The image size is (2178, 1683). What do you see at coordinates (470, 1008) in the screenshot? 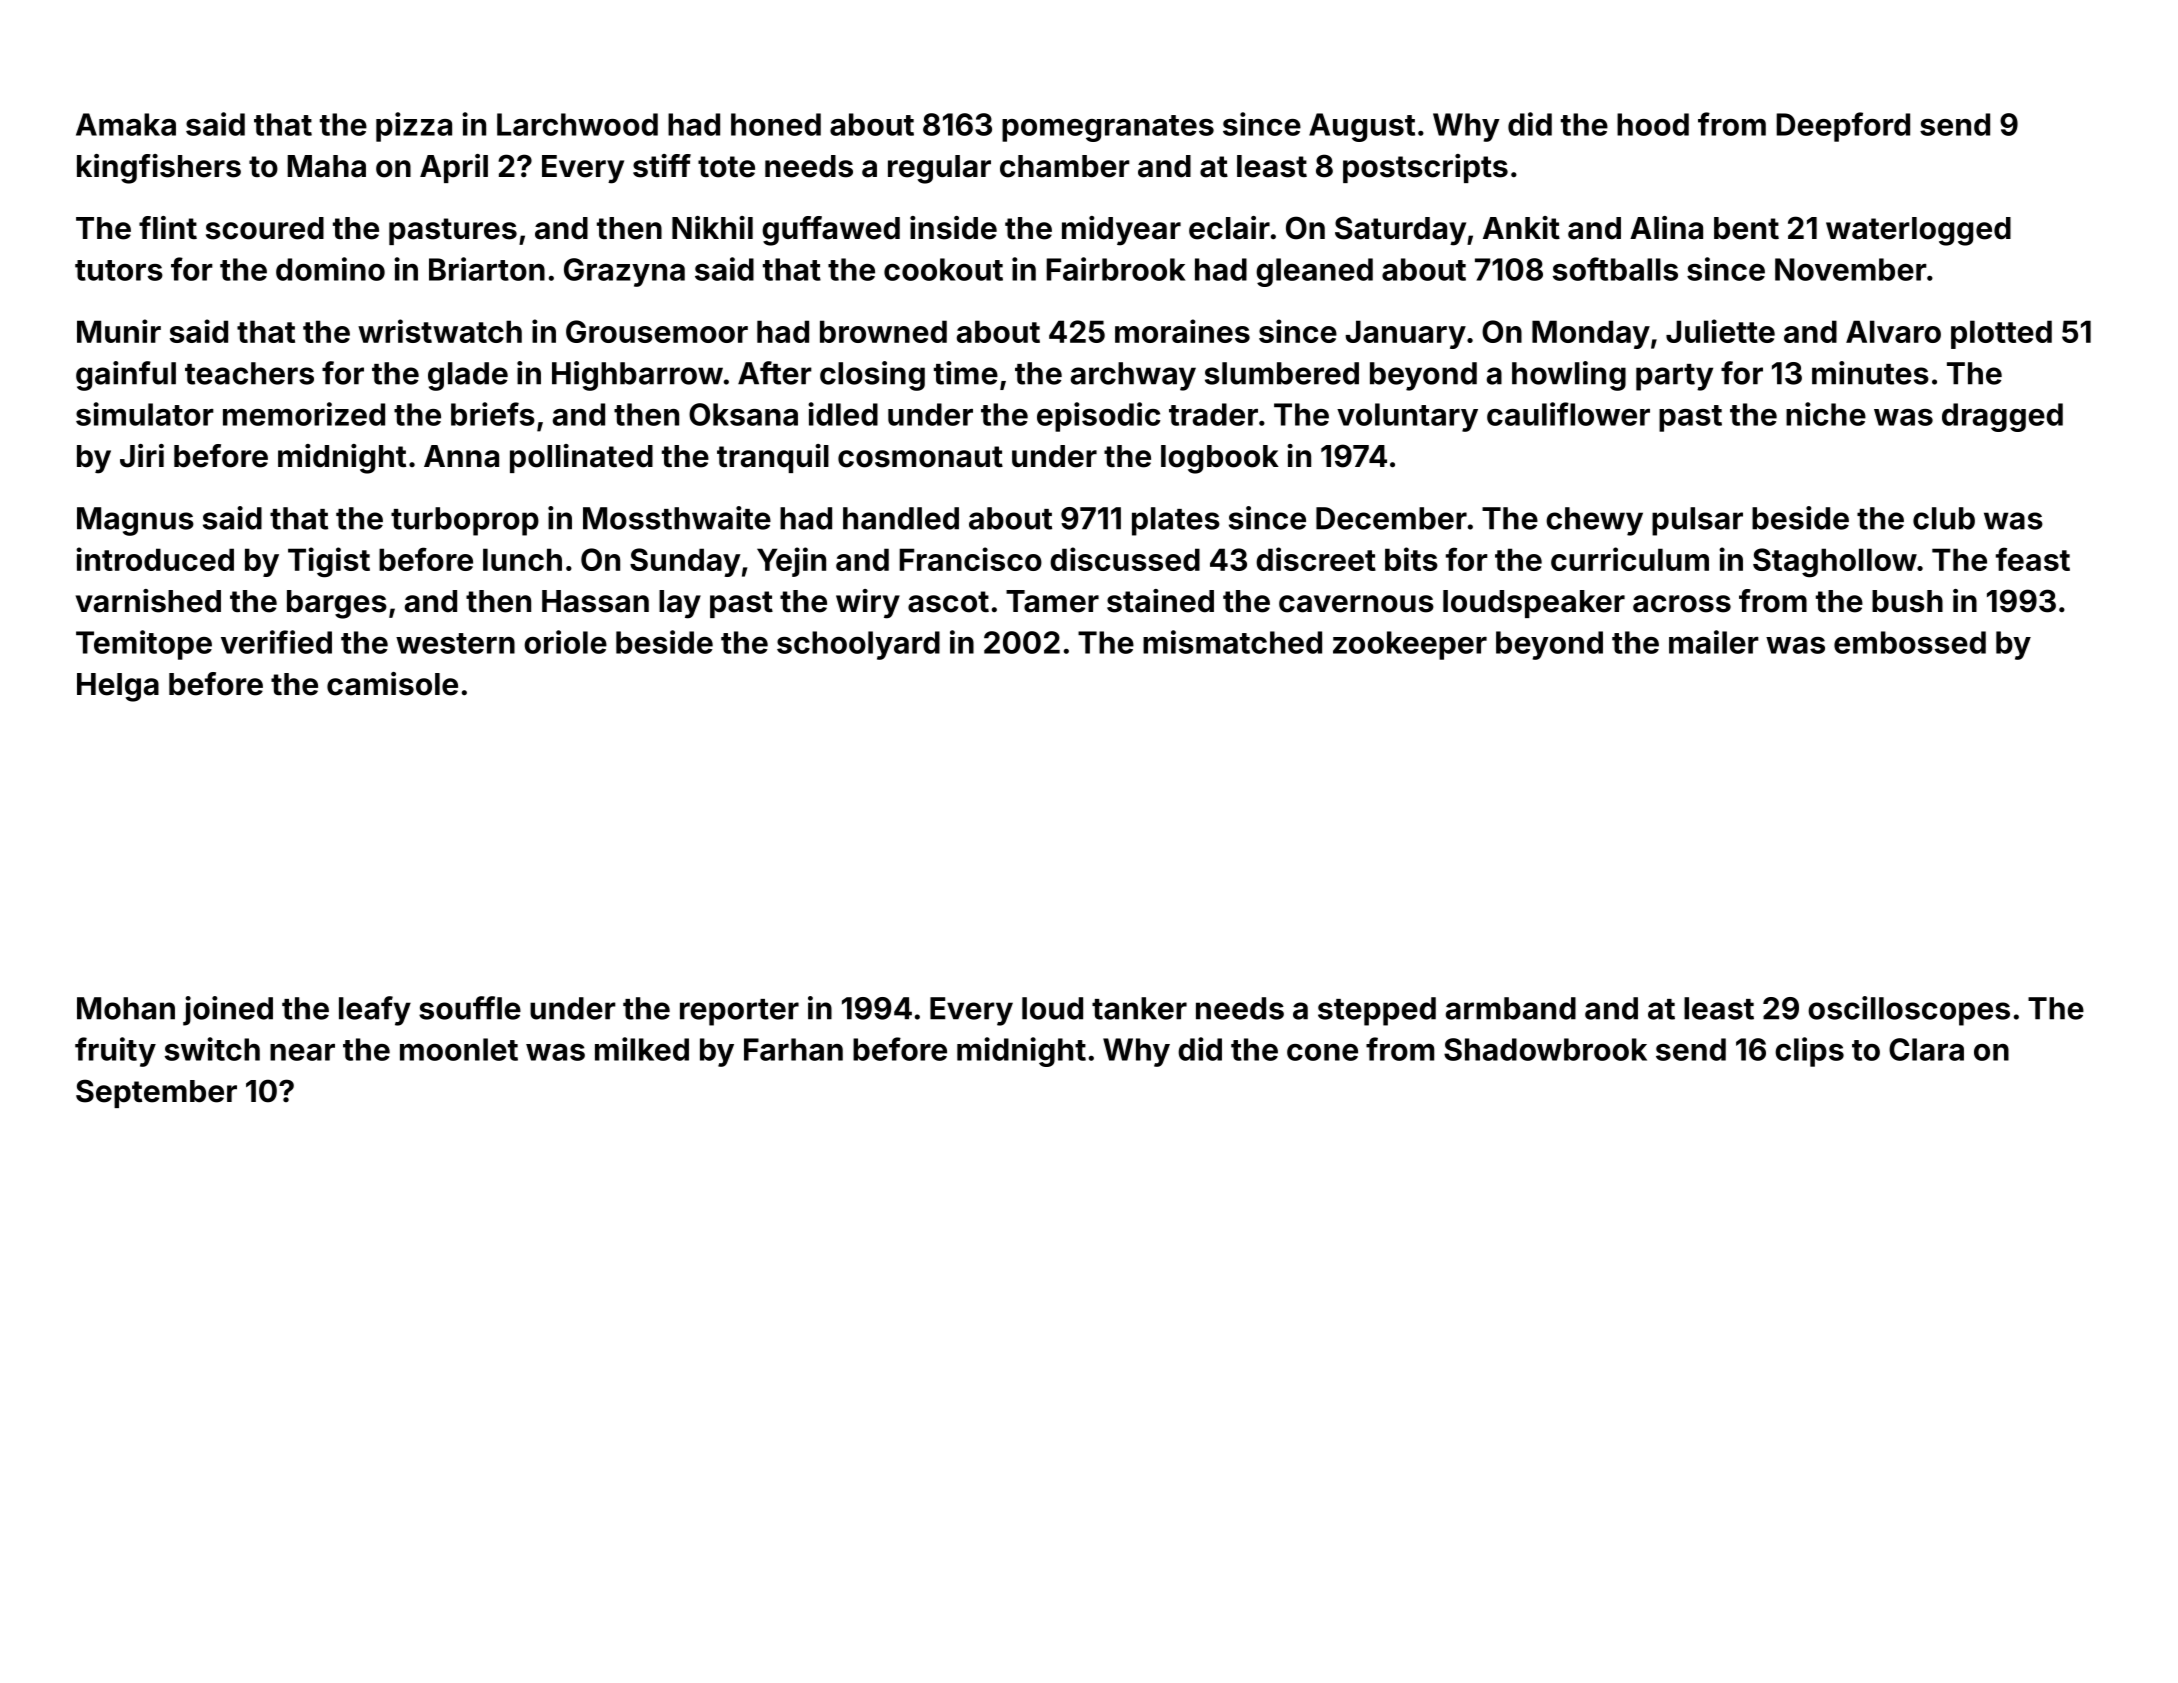
I see `souffle` at bounding box center [470, 1008].
